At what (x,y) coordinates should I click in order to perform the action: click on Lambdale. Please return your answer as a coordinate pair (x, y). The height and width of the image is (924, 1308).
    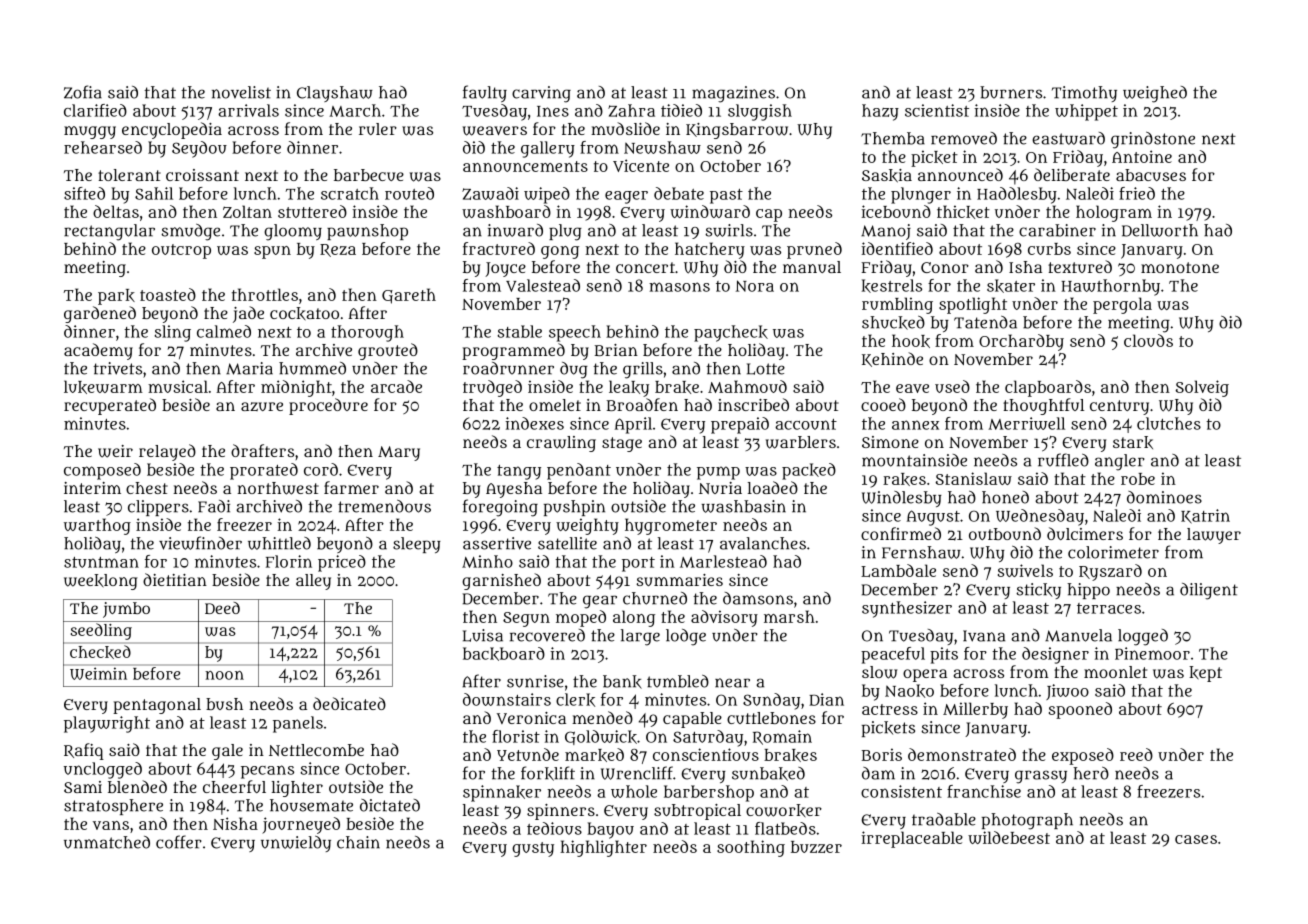
    Looking at the image, I should click on (898, 570).
